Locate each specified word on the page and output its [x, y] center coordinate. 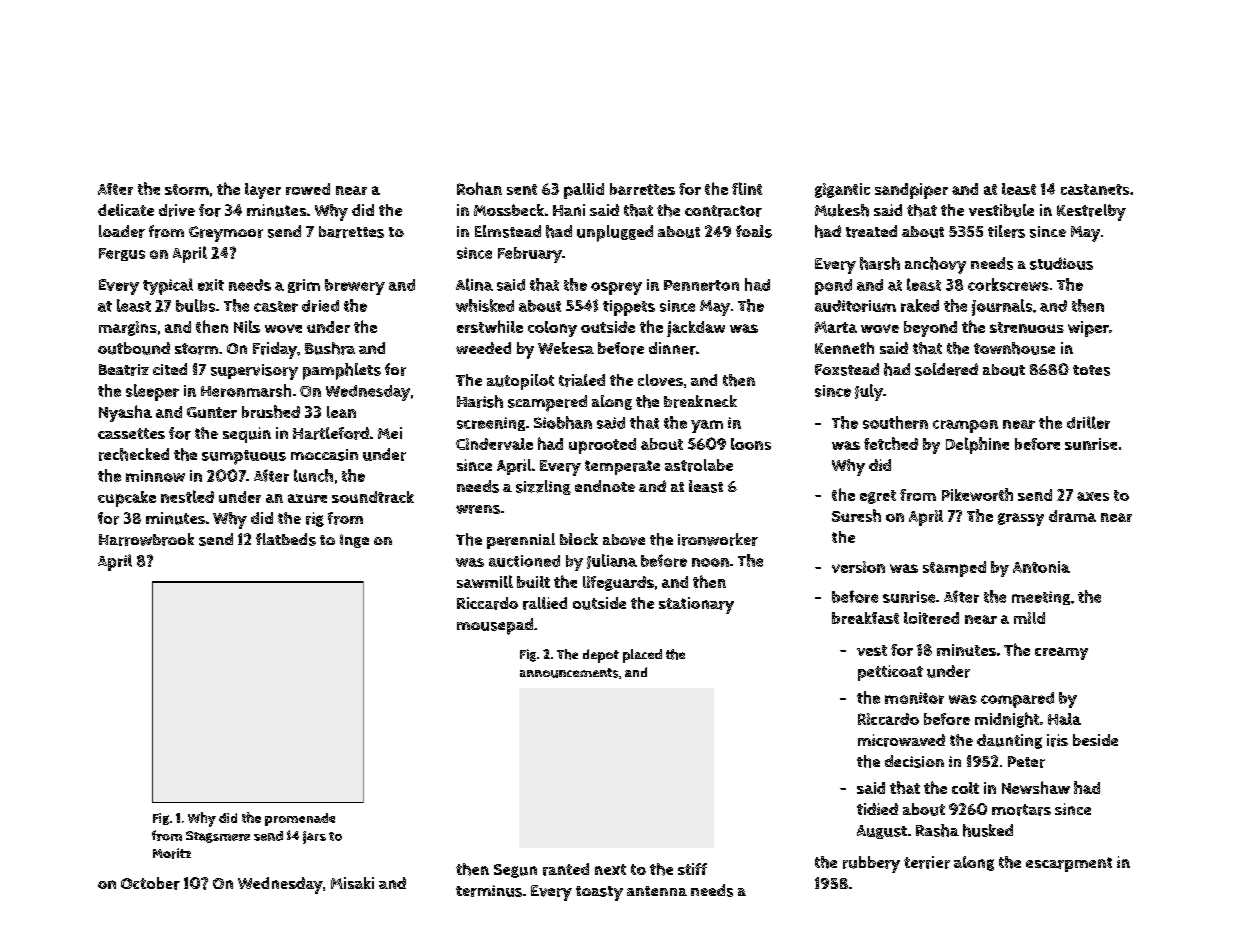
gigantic [842, 190]
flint [747, 188]
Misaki [352, 883]
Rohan [479, 188]
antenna [657, 891]
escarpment [1069, 864]
